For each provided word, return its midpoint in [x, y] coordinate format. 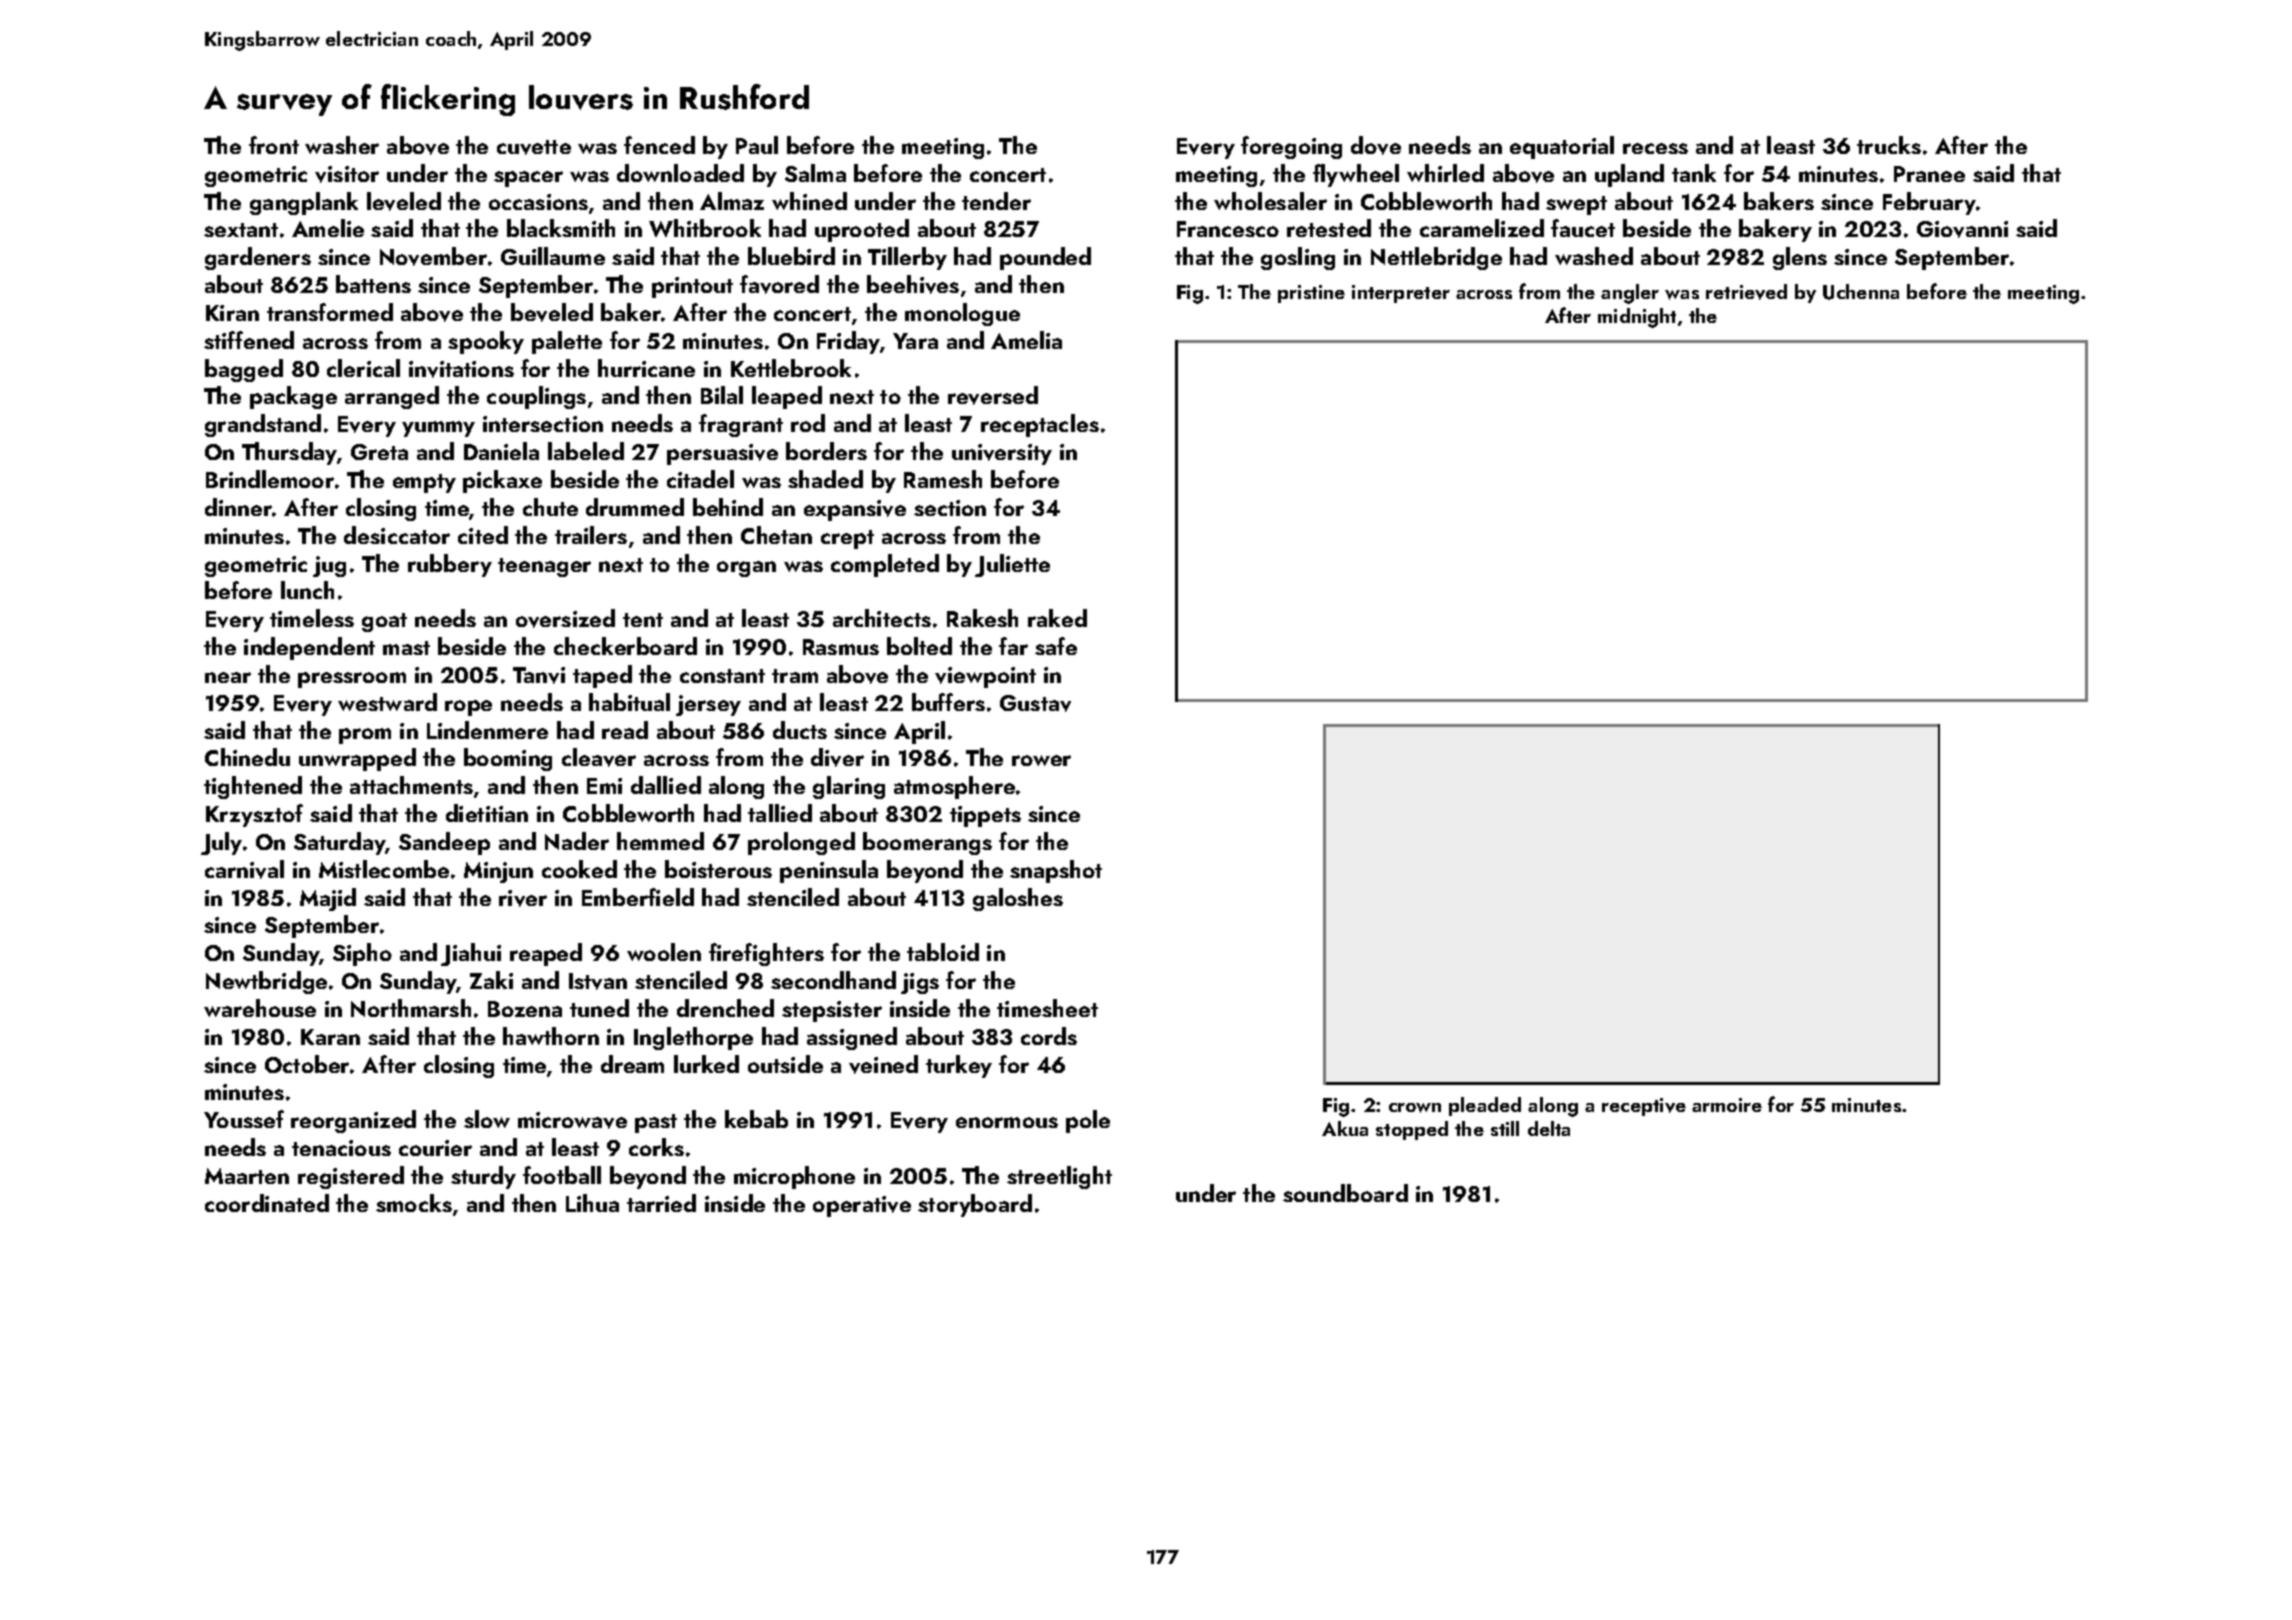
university [1002, 454]
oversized [565, 618]
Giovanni [1962, 229]
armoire [1727, 1105]
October [307, 1064]
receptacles [1040, 425]
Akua [1345, 1128]
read [625, 730]
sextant [241, 230]
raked [1057, 618]
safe [1056, 646]
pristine [1311, 294]
